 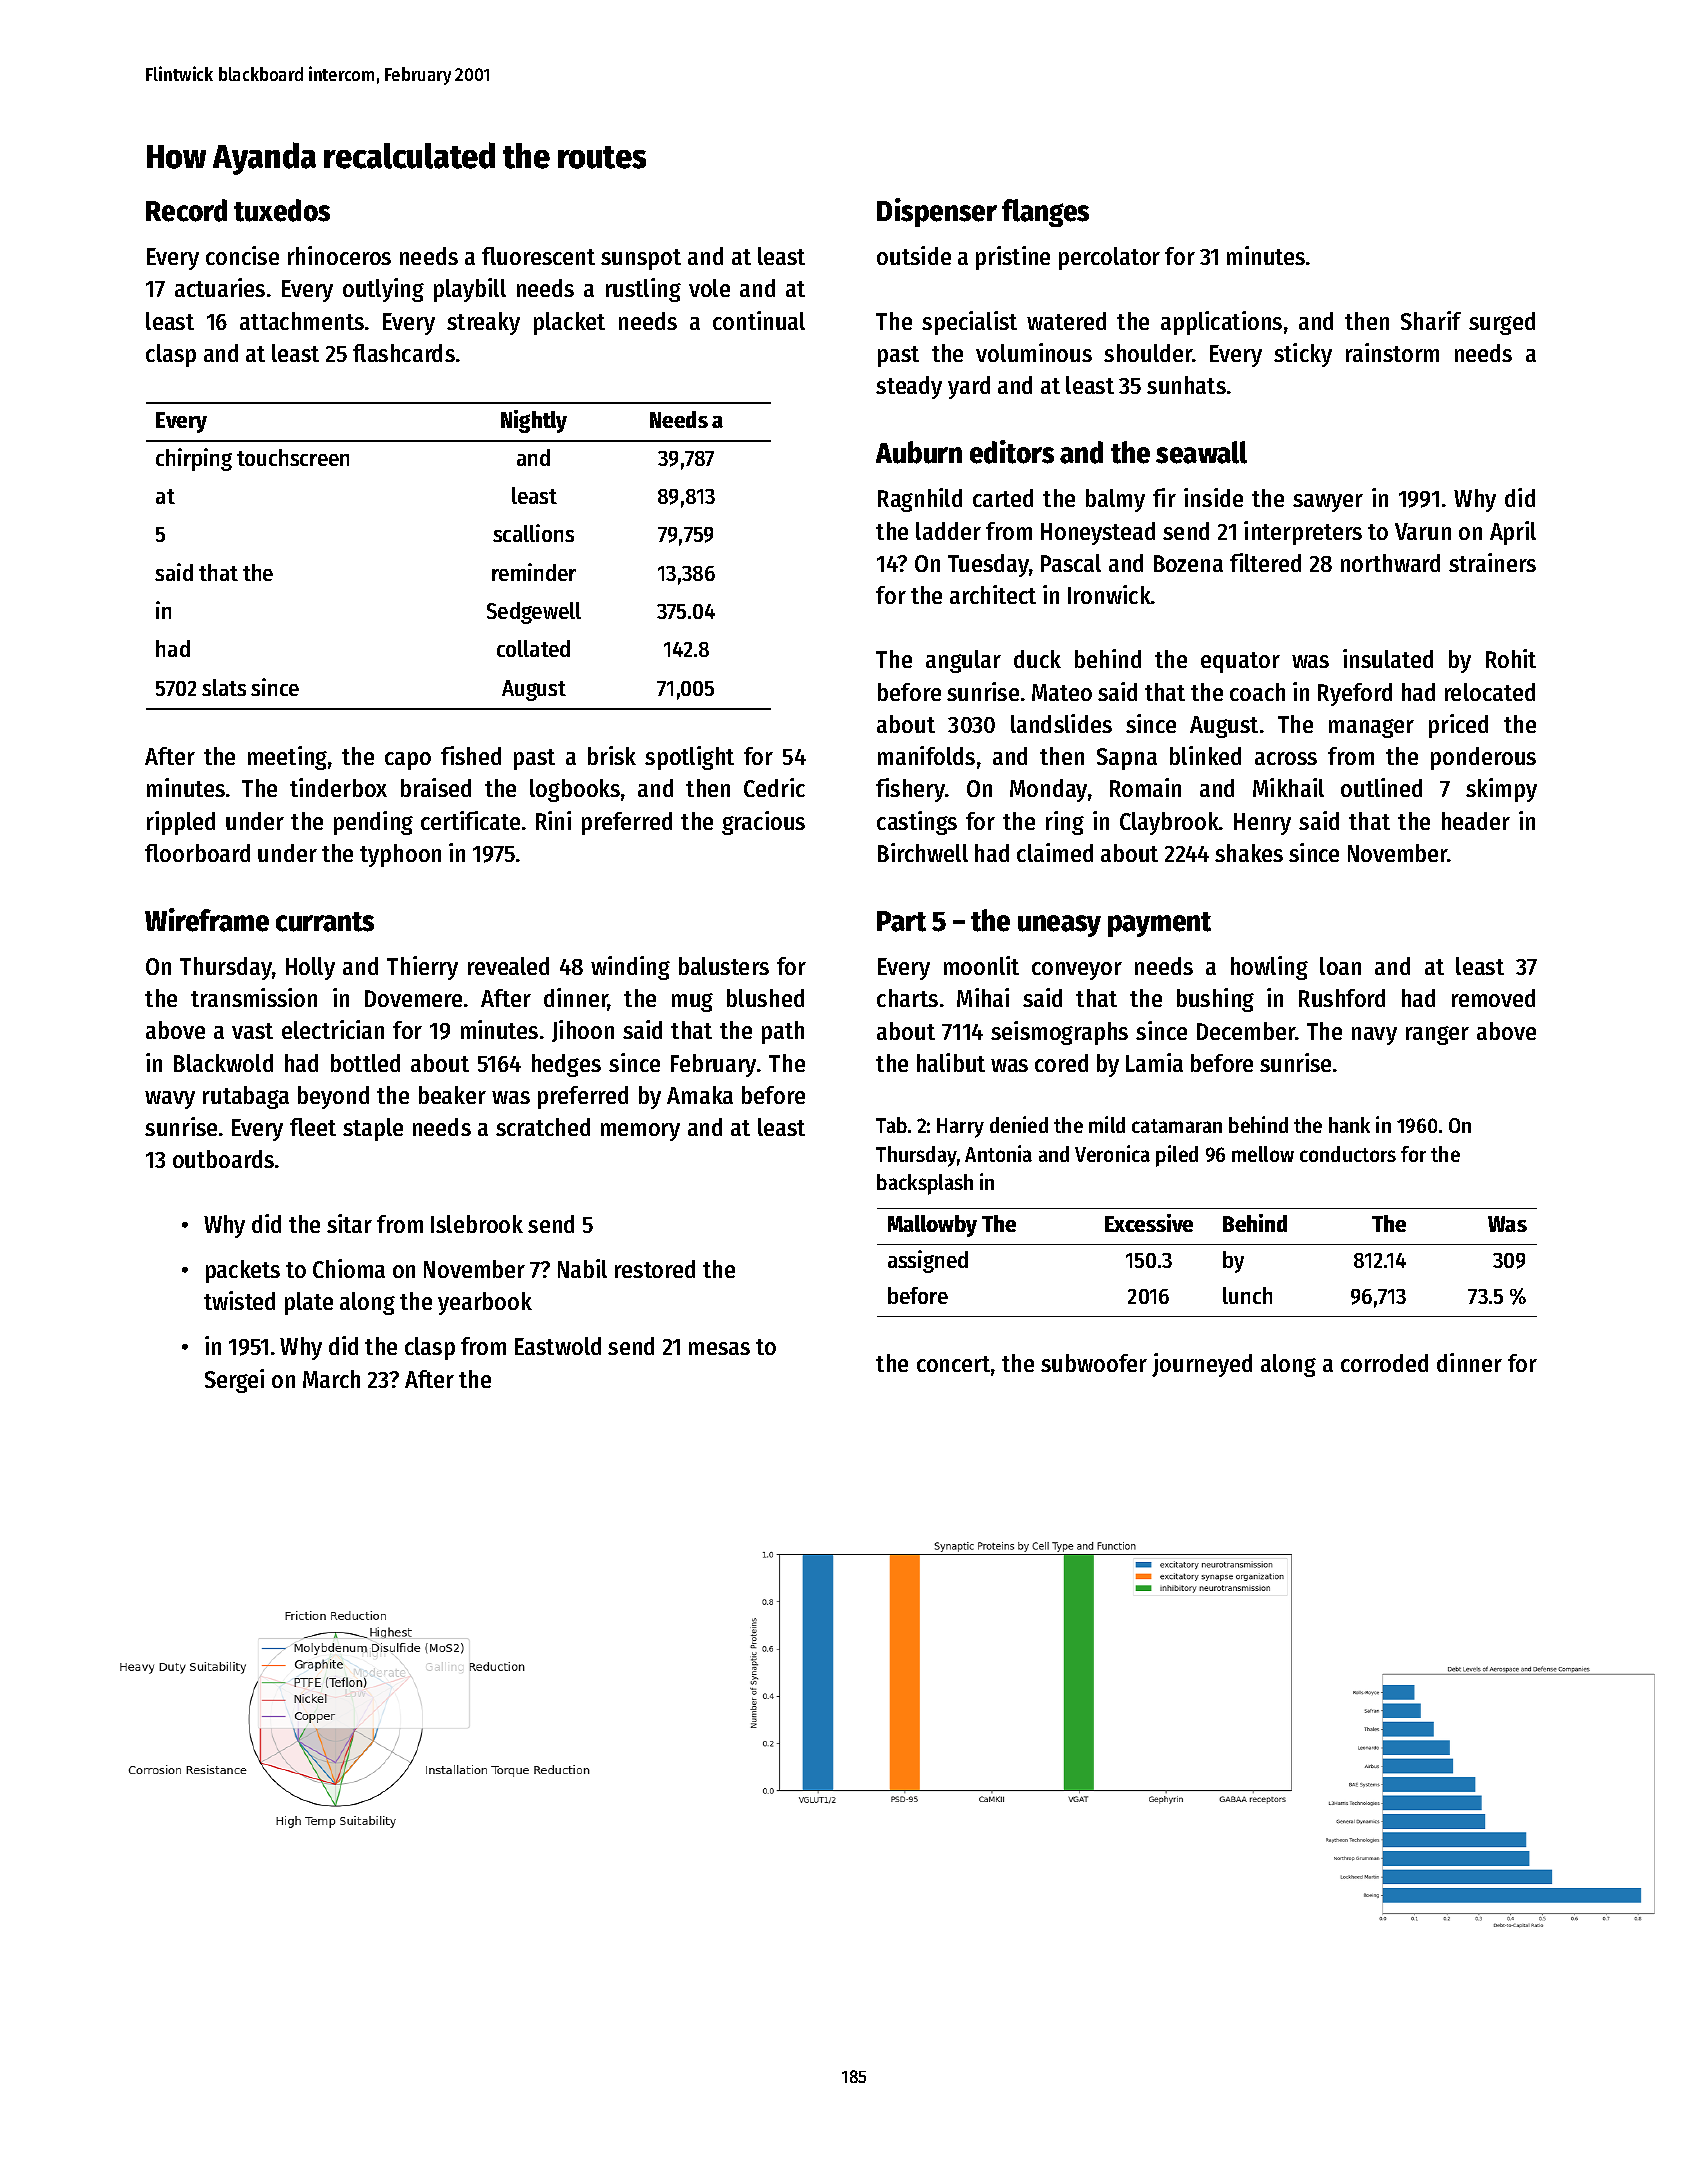 What do you see at coordinates (471, 755) in the image?
I see `fished` at bounding box center [471, 755].
